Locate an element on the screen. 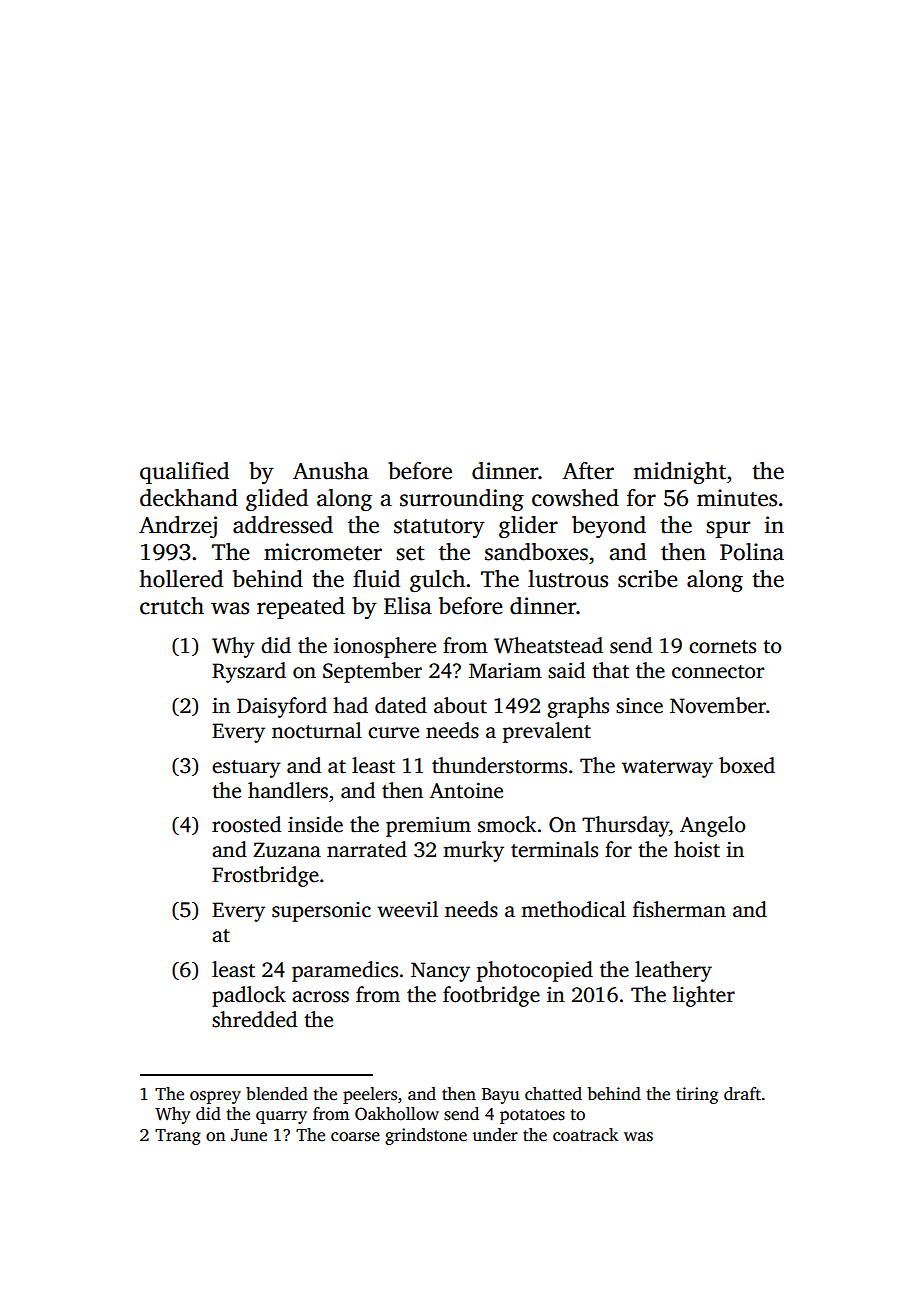  waterway is located at coordinates (667, 769).
